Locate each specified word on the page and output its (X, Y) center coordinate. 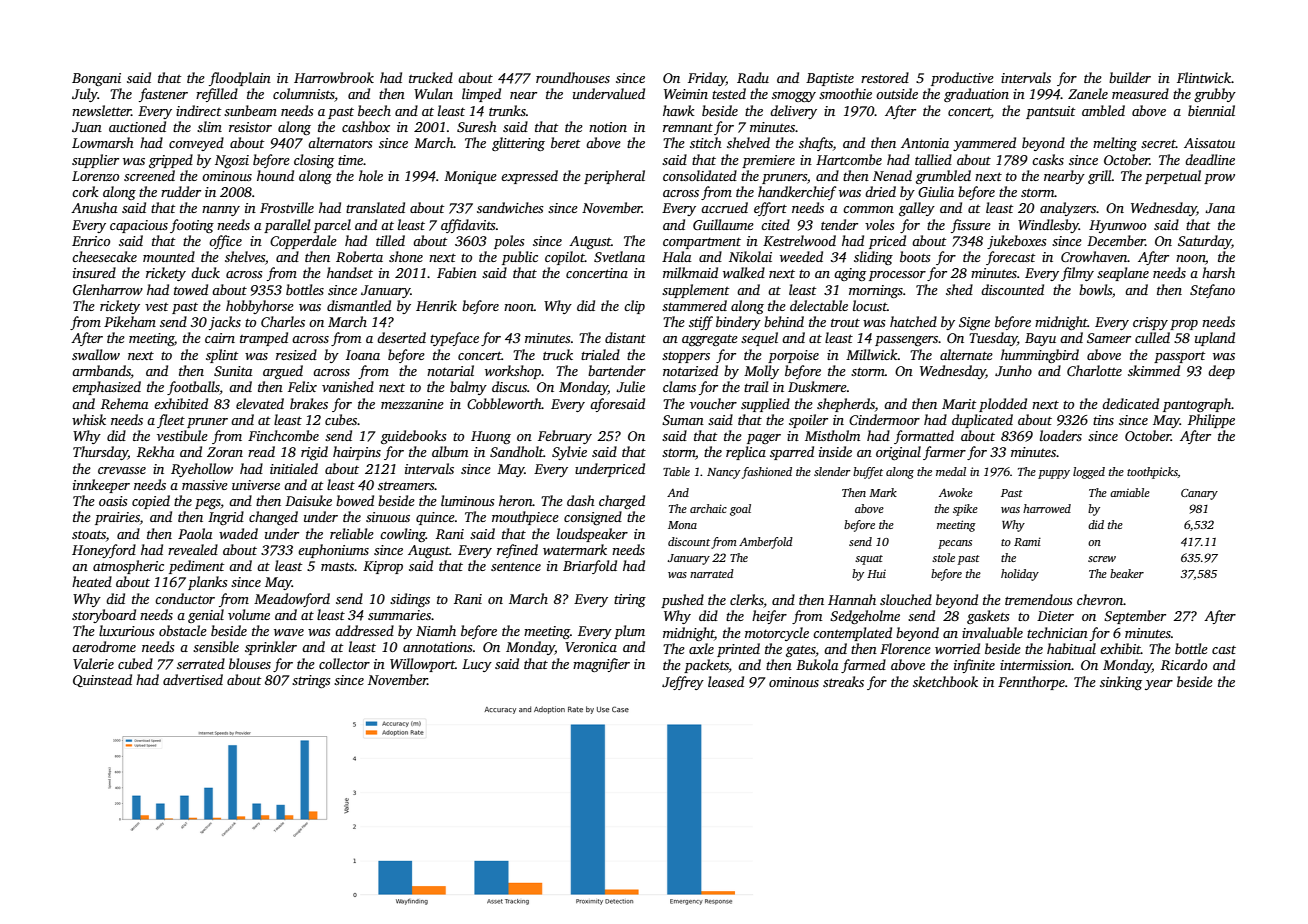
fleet (171, 421)
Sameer (1109, 338)
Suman (683, 420)
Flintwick (1204, 77)
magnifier (601, 665)
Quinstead (102, 680)
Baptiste (830, 79)
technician (1057, 632)
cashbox (366, 126)
